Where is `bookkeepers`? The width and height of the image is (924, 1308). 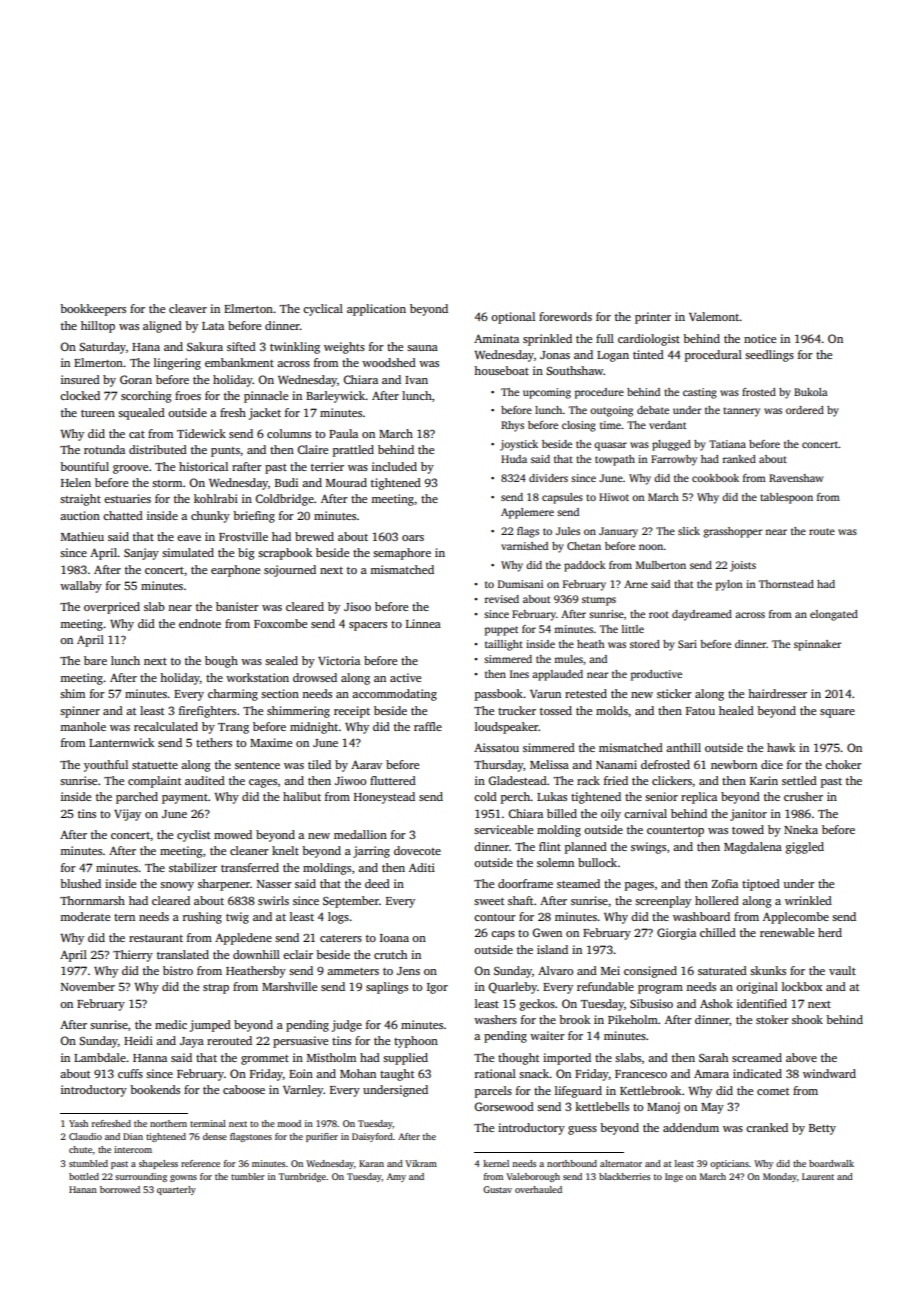 bookkeepers is located at coordinates (93, 310).
